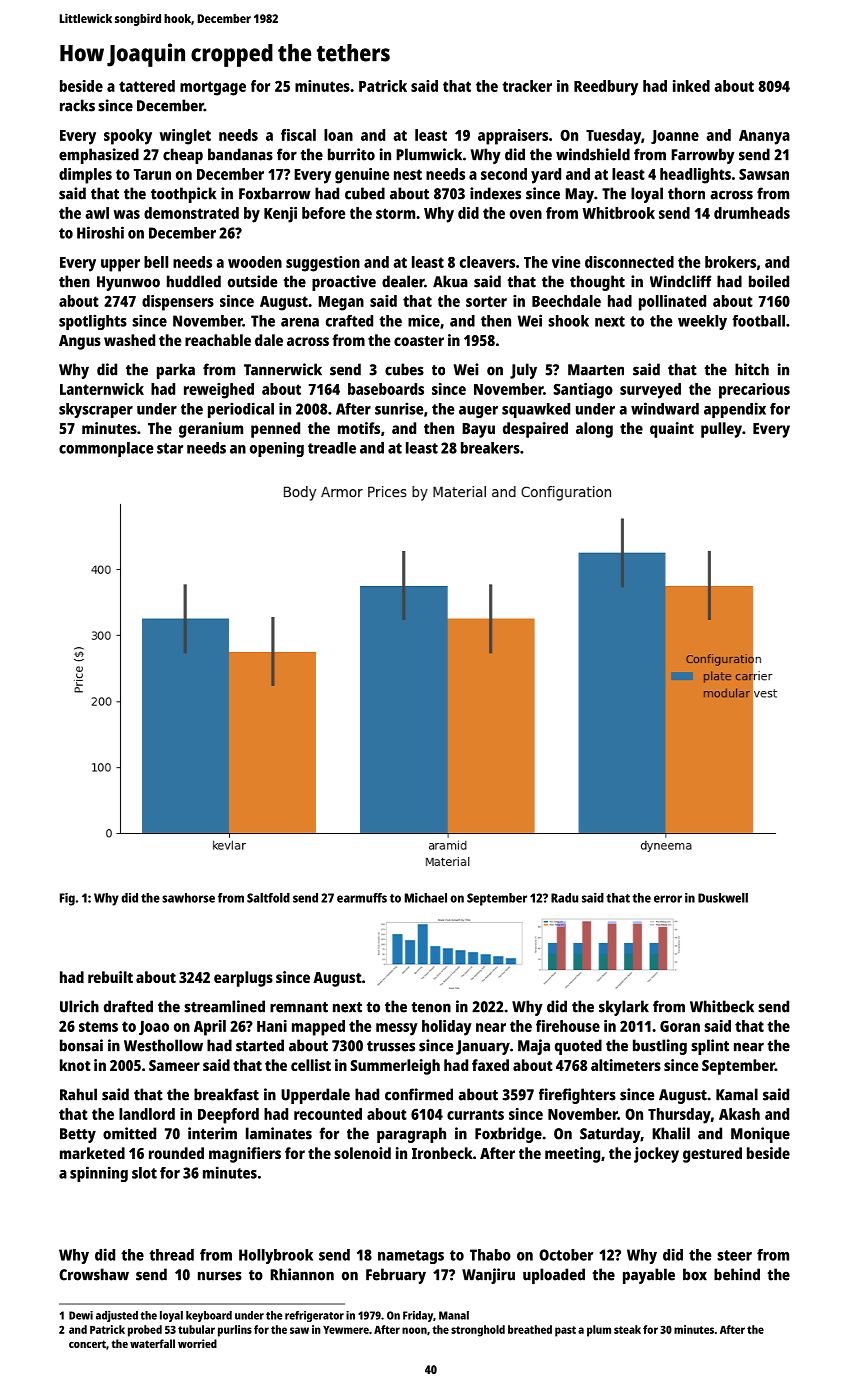  Describe the element at coordinates (188, 898) in the page. I see `sawhorse` at that location.
